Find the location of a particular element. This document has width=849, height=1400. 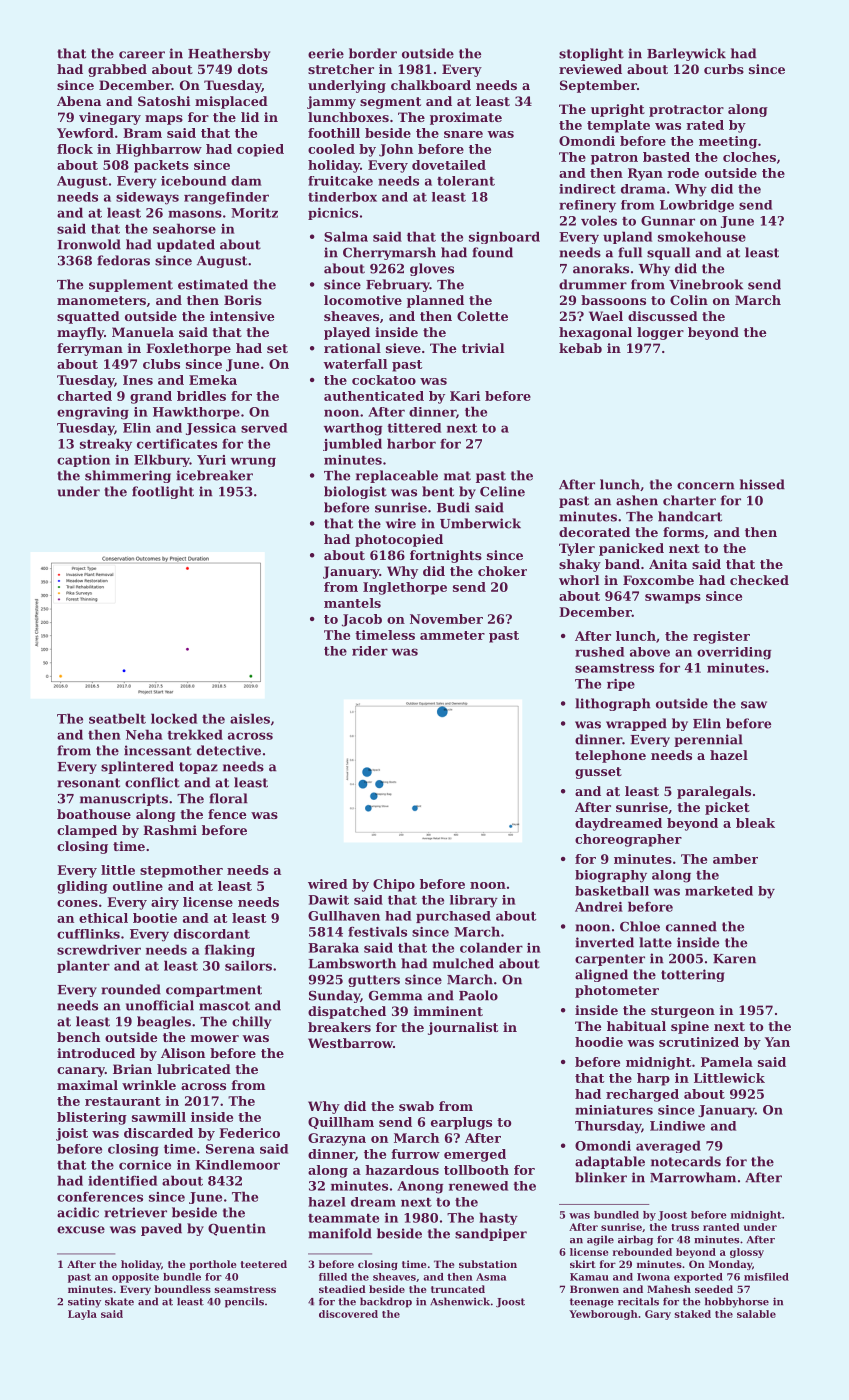

seatbelt is located at coordinates (117, 718).
